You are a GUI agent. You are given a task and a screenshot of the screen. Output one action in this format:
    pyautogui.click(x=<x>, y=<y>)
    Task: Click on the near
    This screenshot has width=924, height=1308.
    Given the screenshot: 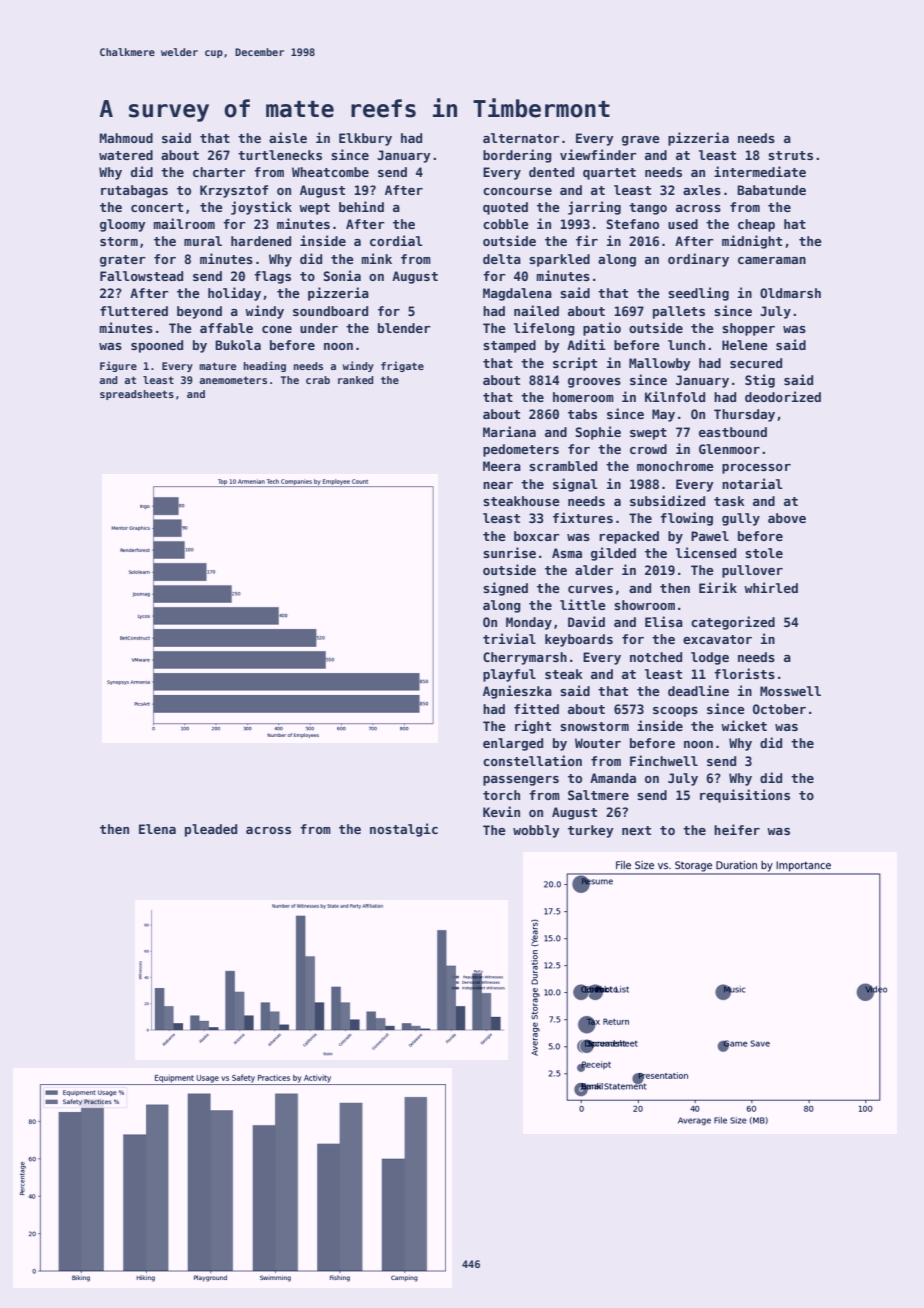 What is the action you would take?
    pyautogui.click(x=498, y=485)
